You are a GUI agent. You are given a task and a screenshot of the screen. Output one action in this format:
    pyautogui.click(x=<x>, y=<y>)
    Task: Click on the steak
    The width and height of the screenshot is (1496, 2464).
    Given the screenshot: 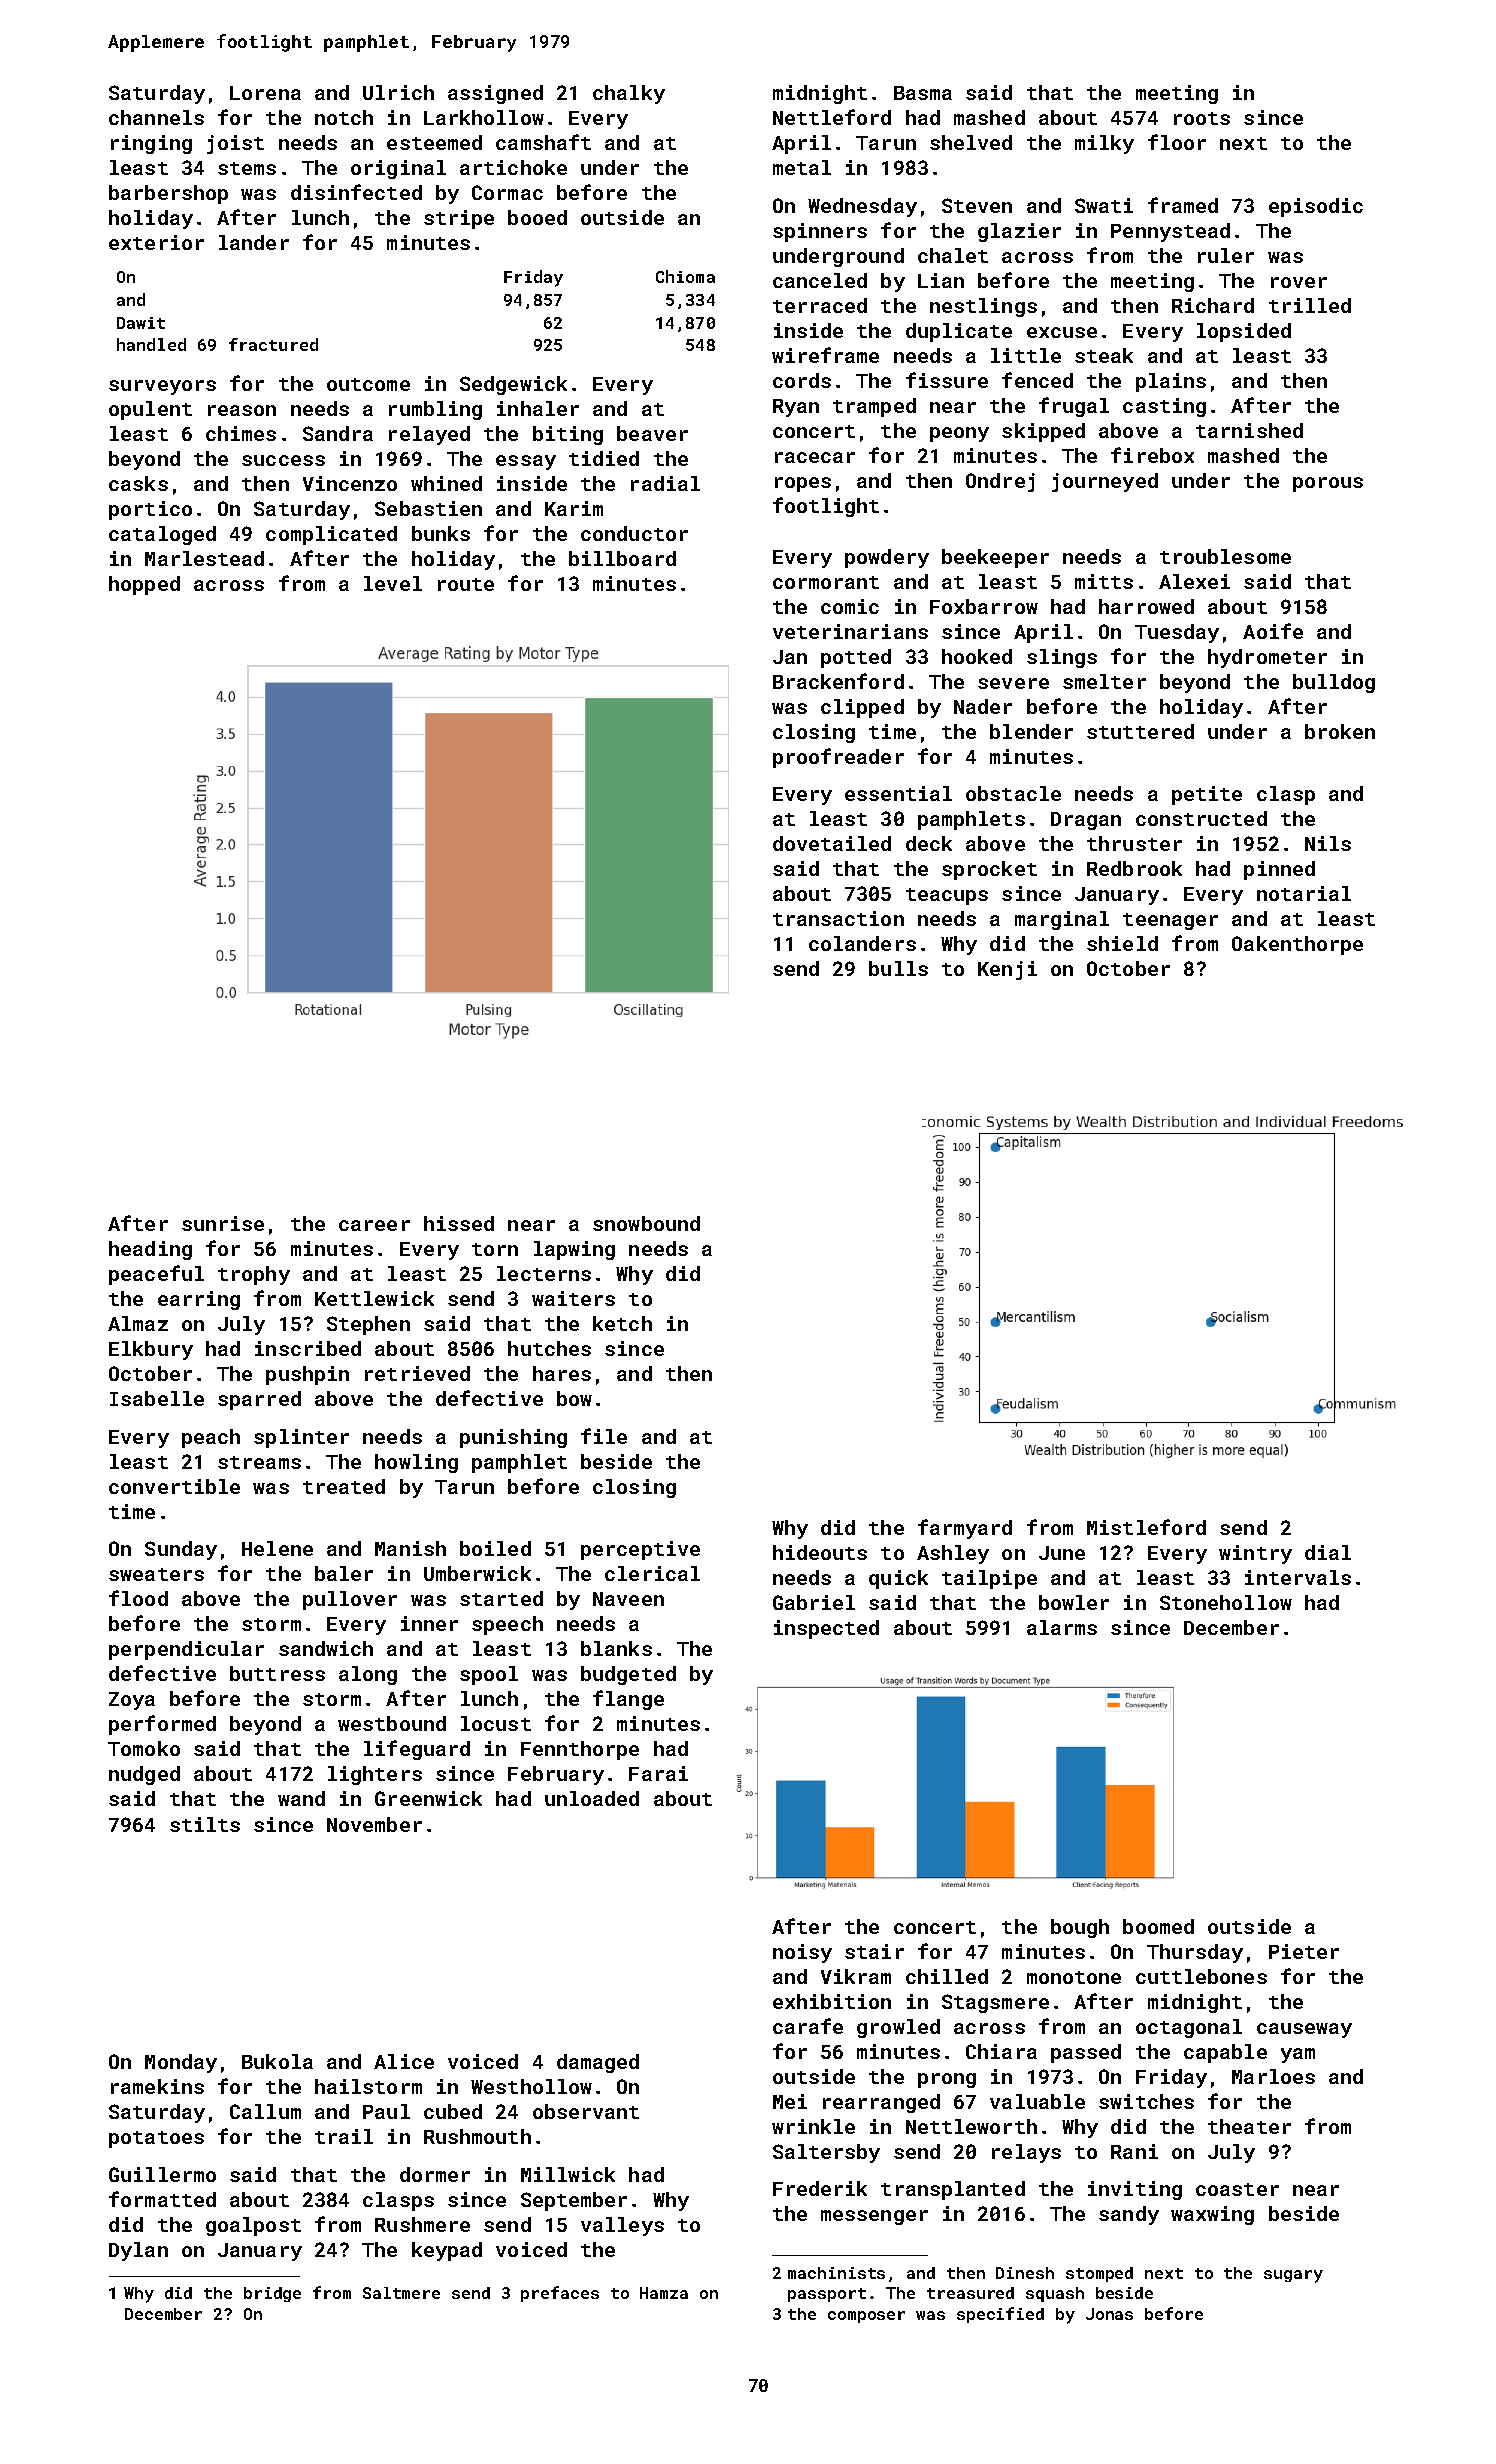 What is the action you would take?
    pyautogui.click(x=1104, y=355)
